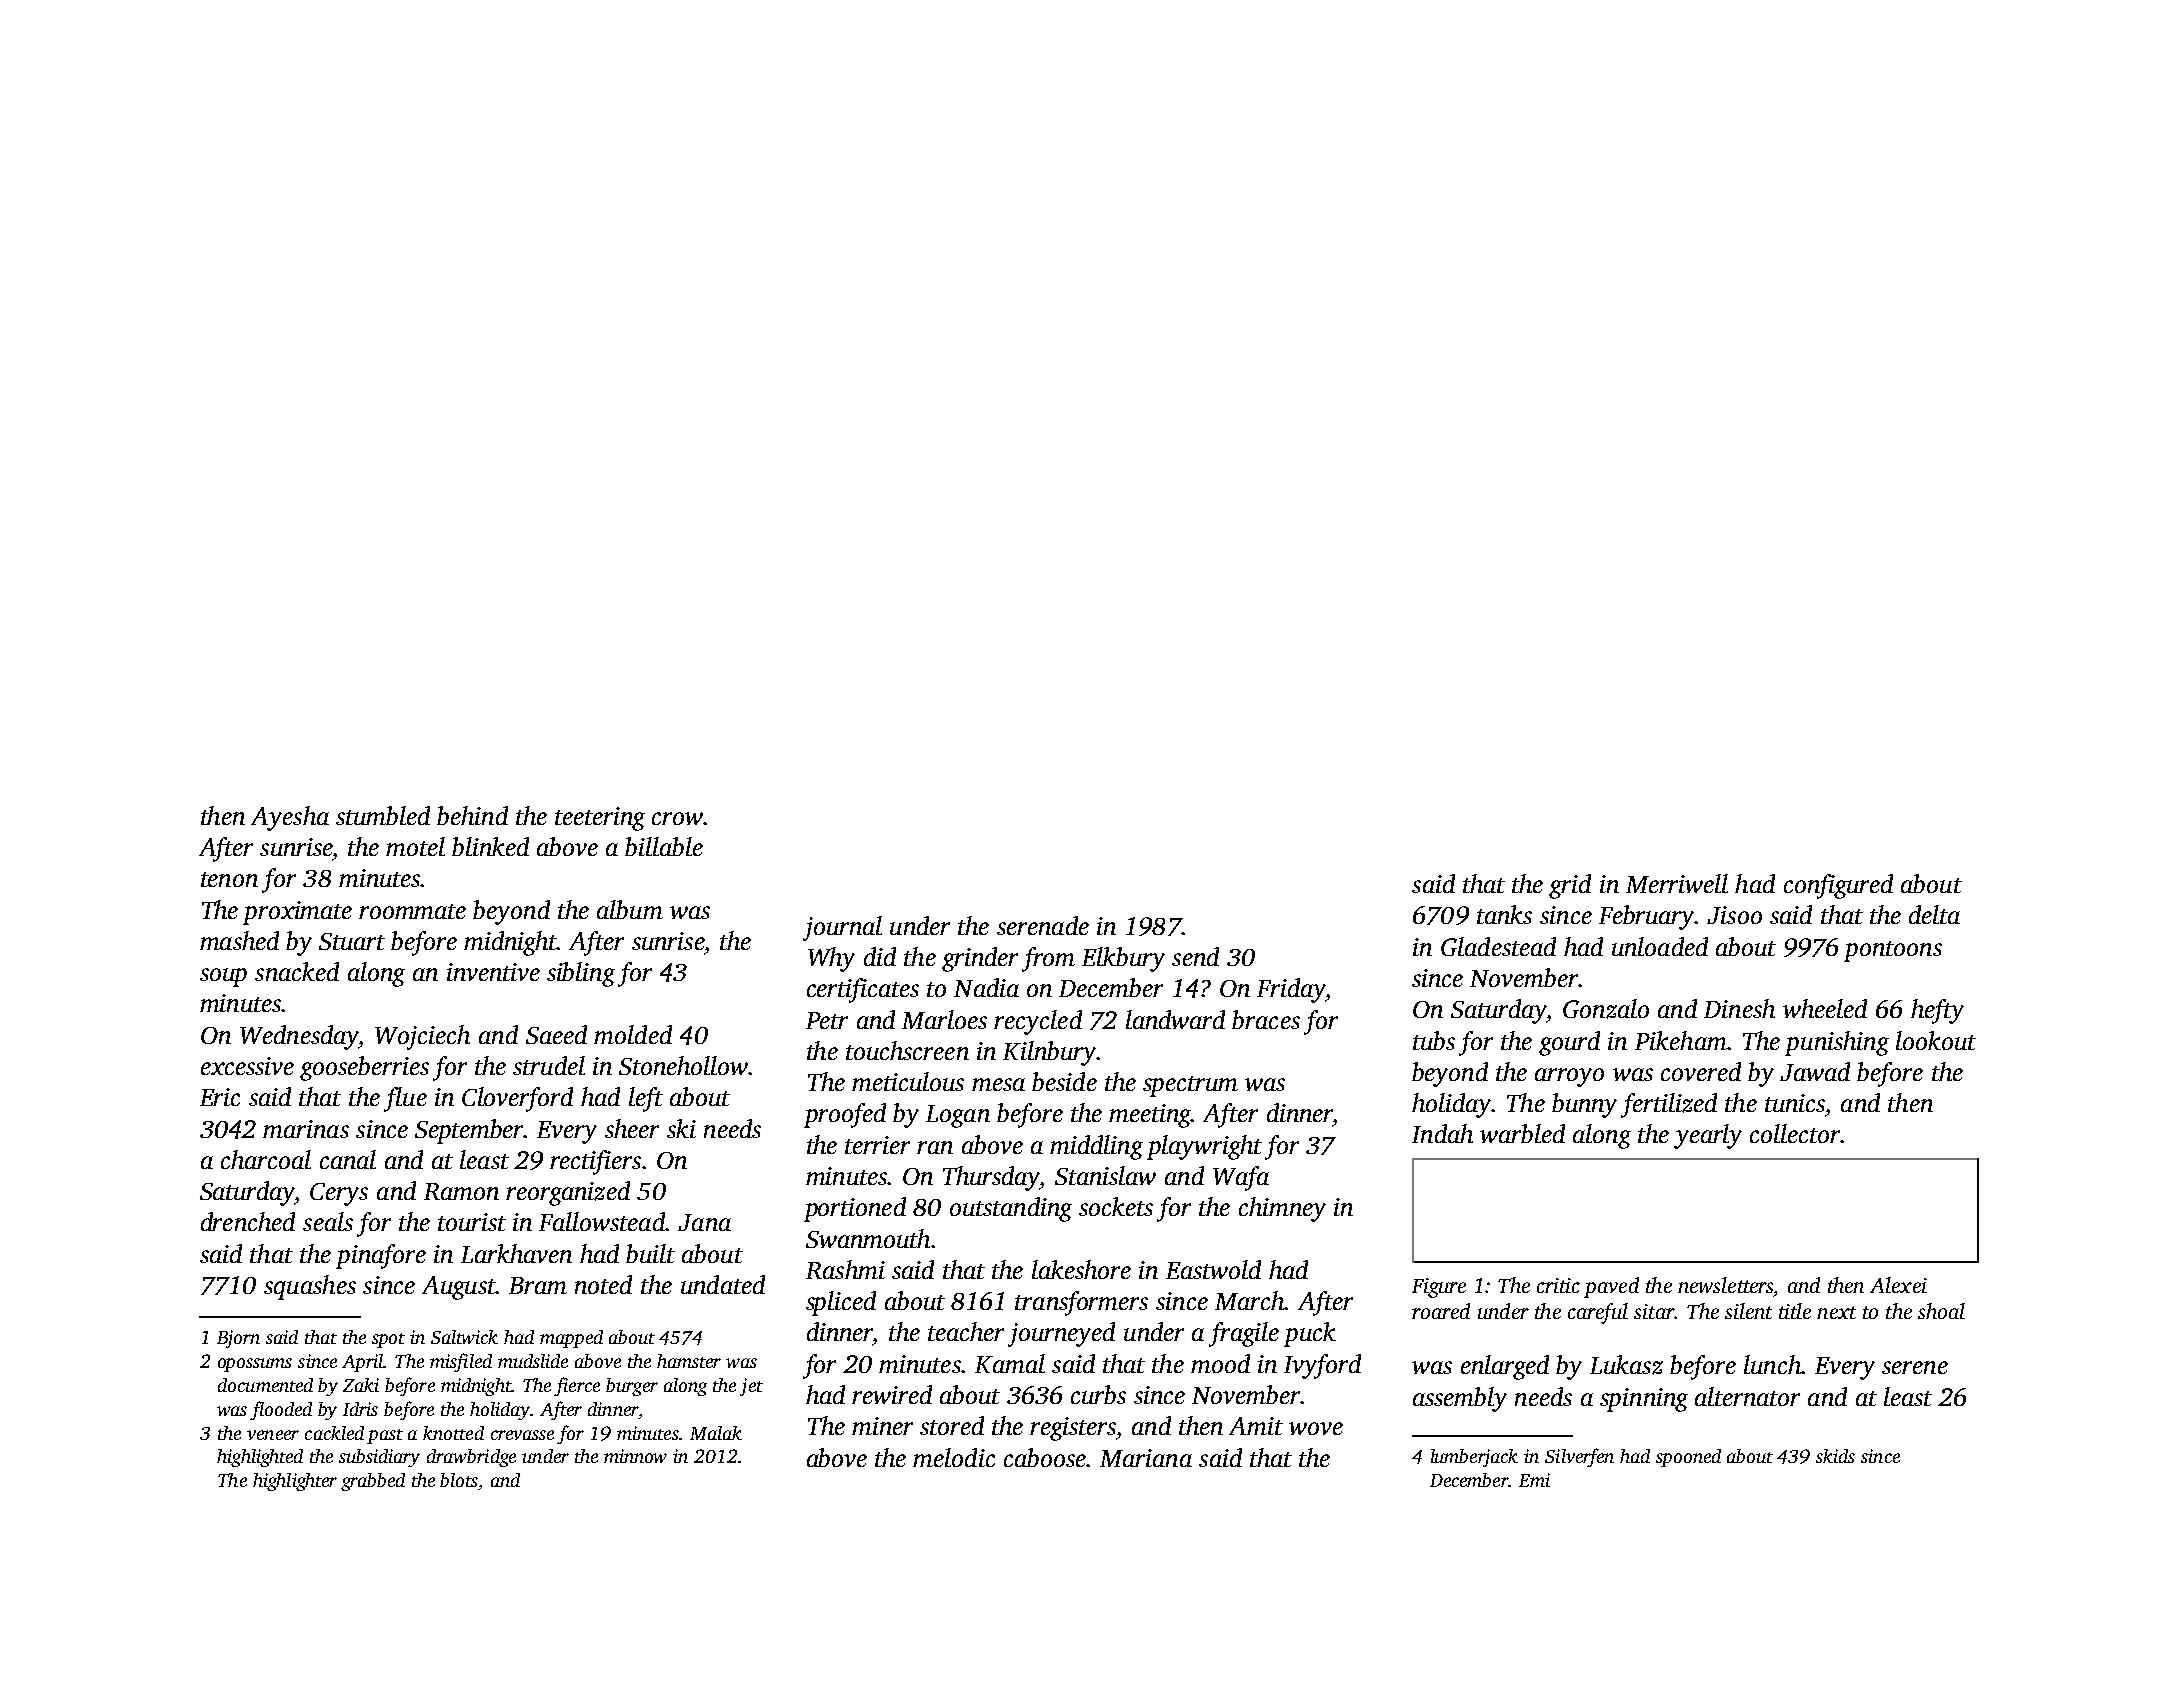 The height and width of the page is (1683, 2178). What do you see at coordinates (1291, 990) in the page?
I see `Friday` at bounding box center [1291, 990].
